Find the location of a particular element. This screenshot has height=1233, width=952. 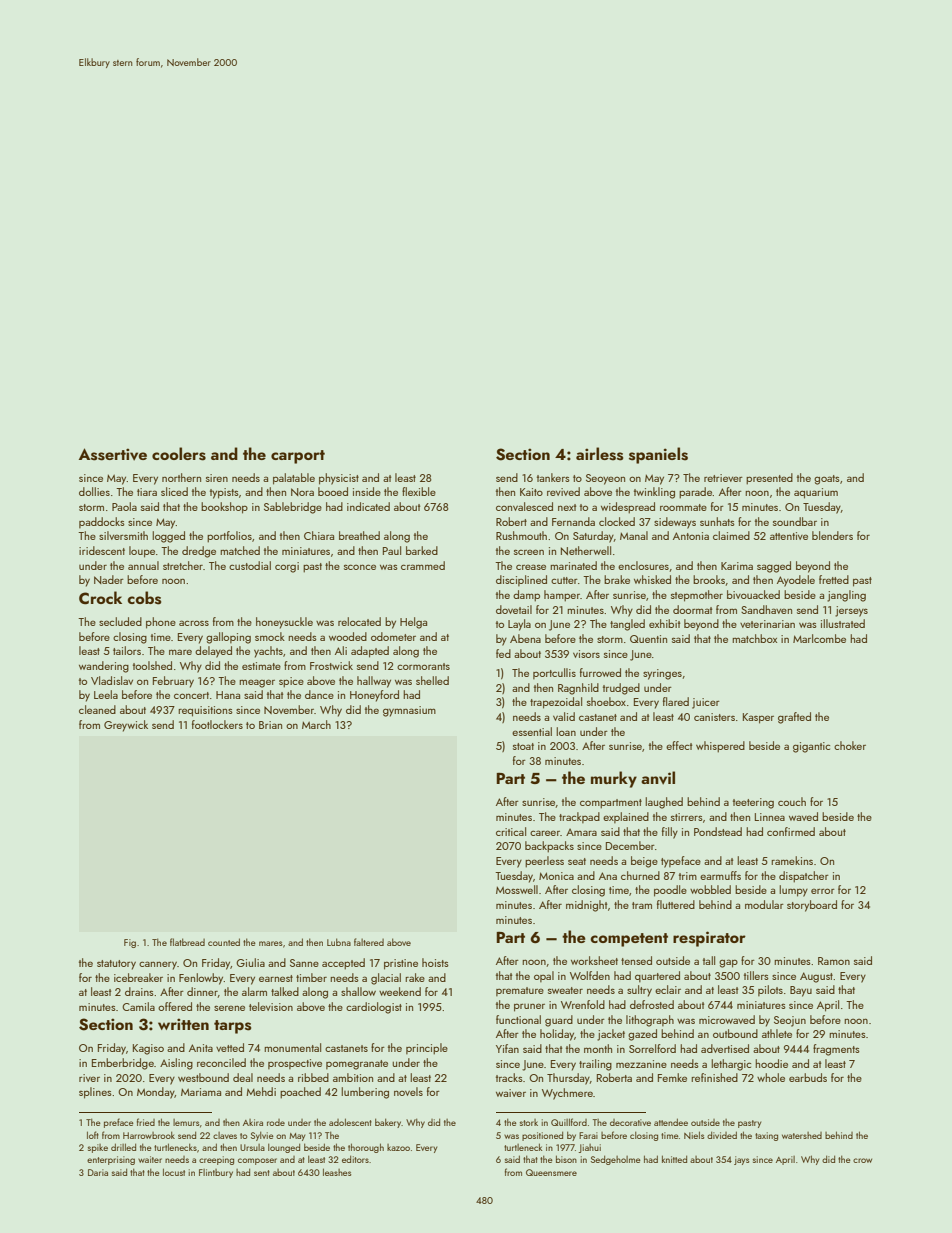

splines is located at coordinates (95, 1093).
